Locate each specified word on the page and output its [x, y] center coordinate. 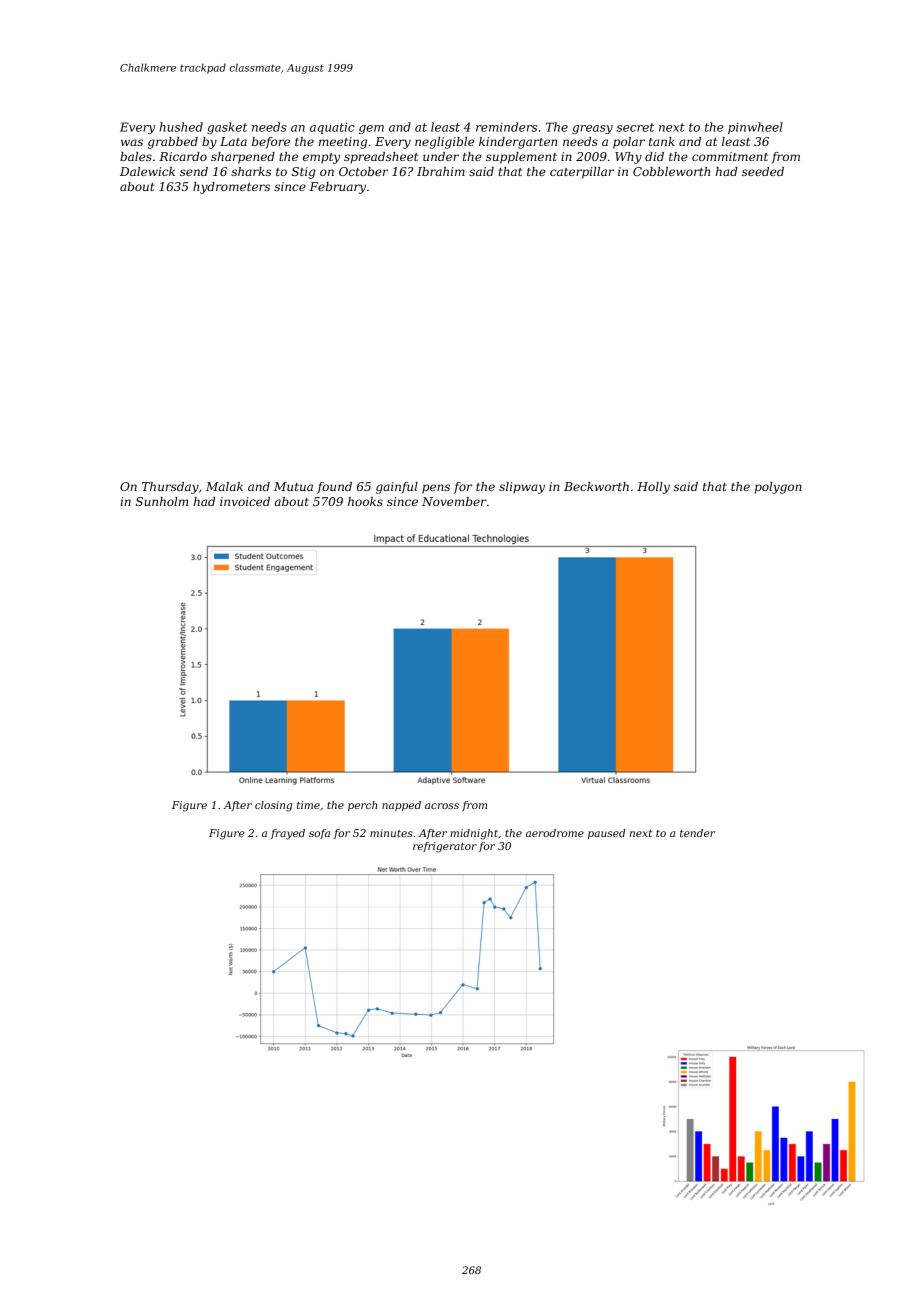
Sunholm [162, 501]
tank [662, 141]
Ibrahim [441, 171]
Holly [653, 488]
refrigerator [445, 847]
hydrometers [231, 188]
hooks [365, 501]
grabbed [173, 143]
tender [697, 833]
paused [607, 834]
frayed [288, 834]
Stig [303, 173]
